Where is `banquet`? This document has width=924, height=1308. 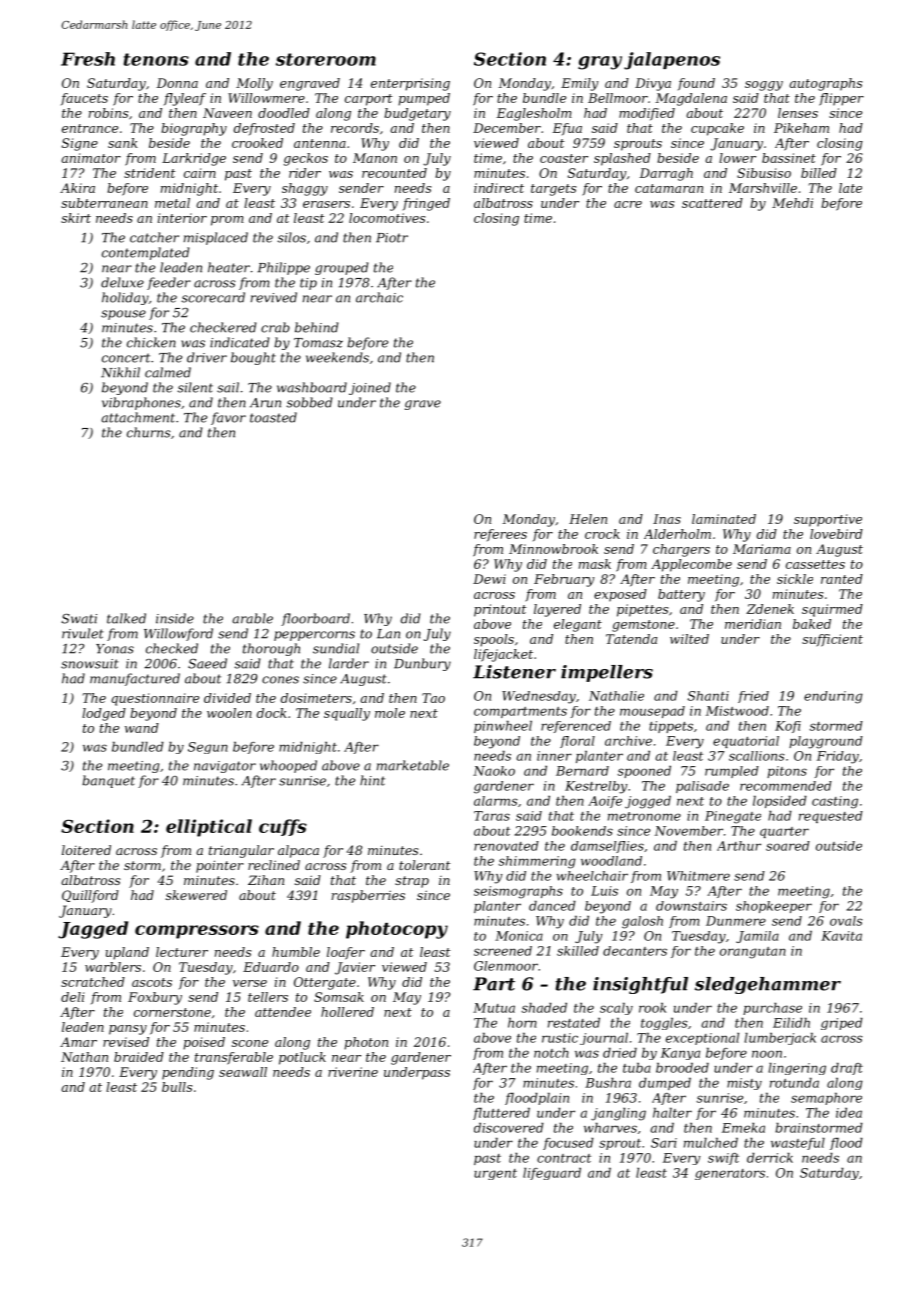 banquet is located at coordinates (108, 781).
